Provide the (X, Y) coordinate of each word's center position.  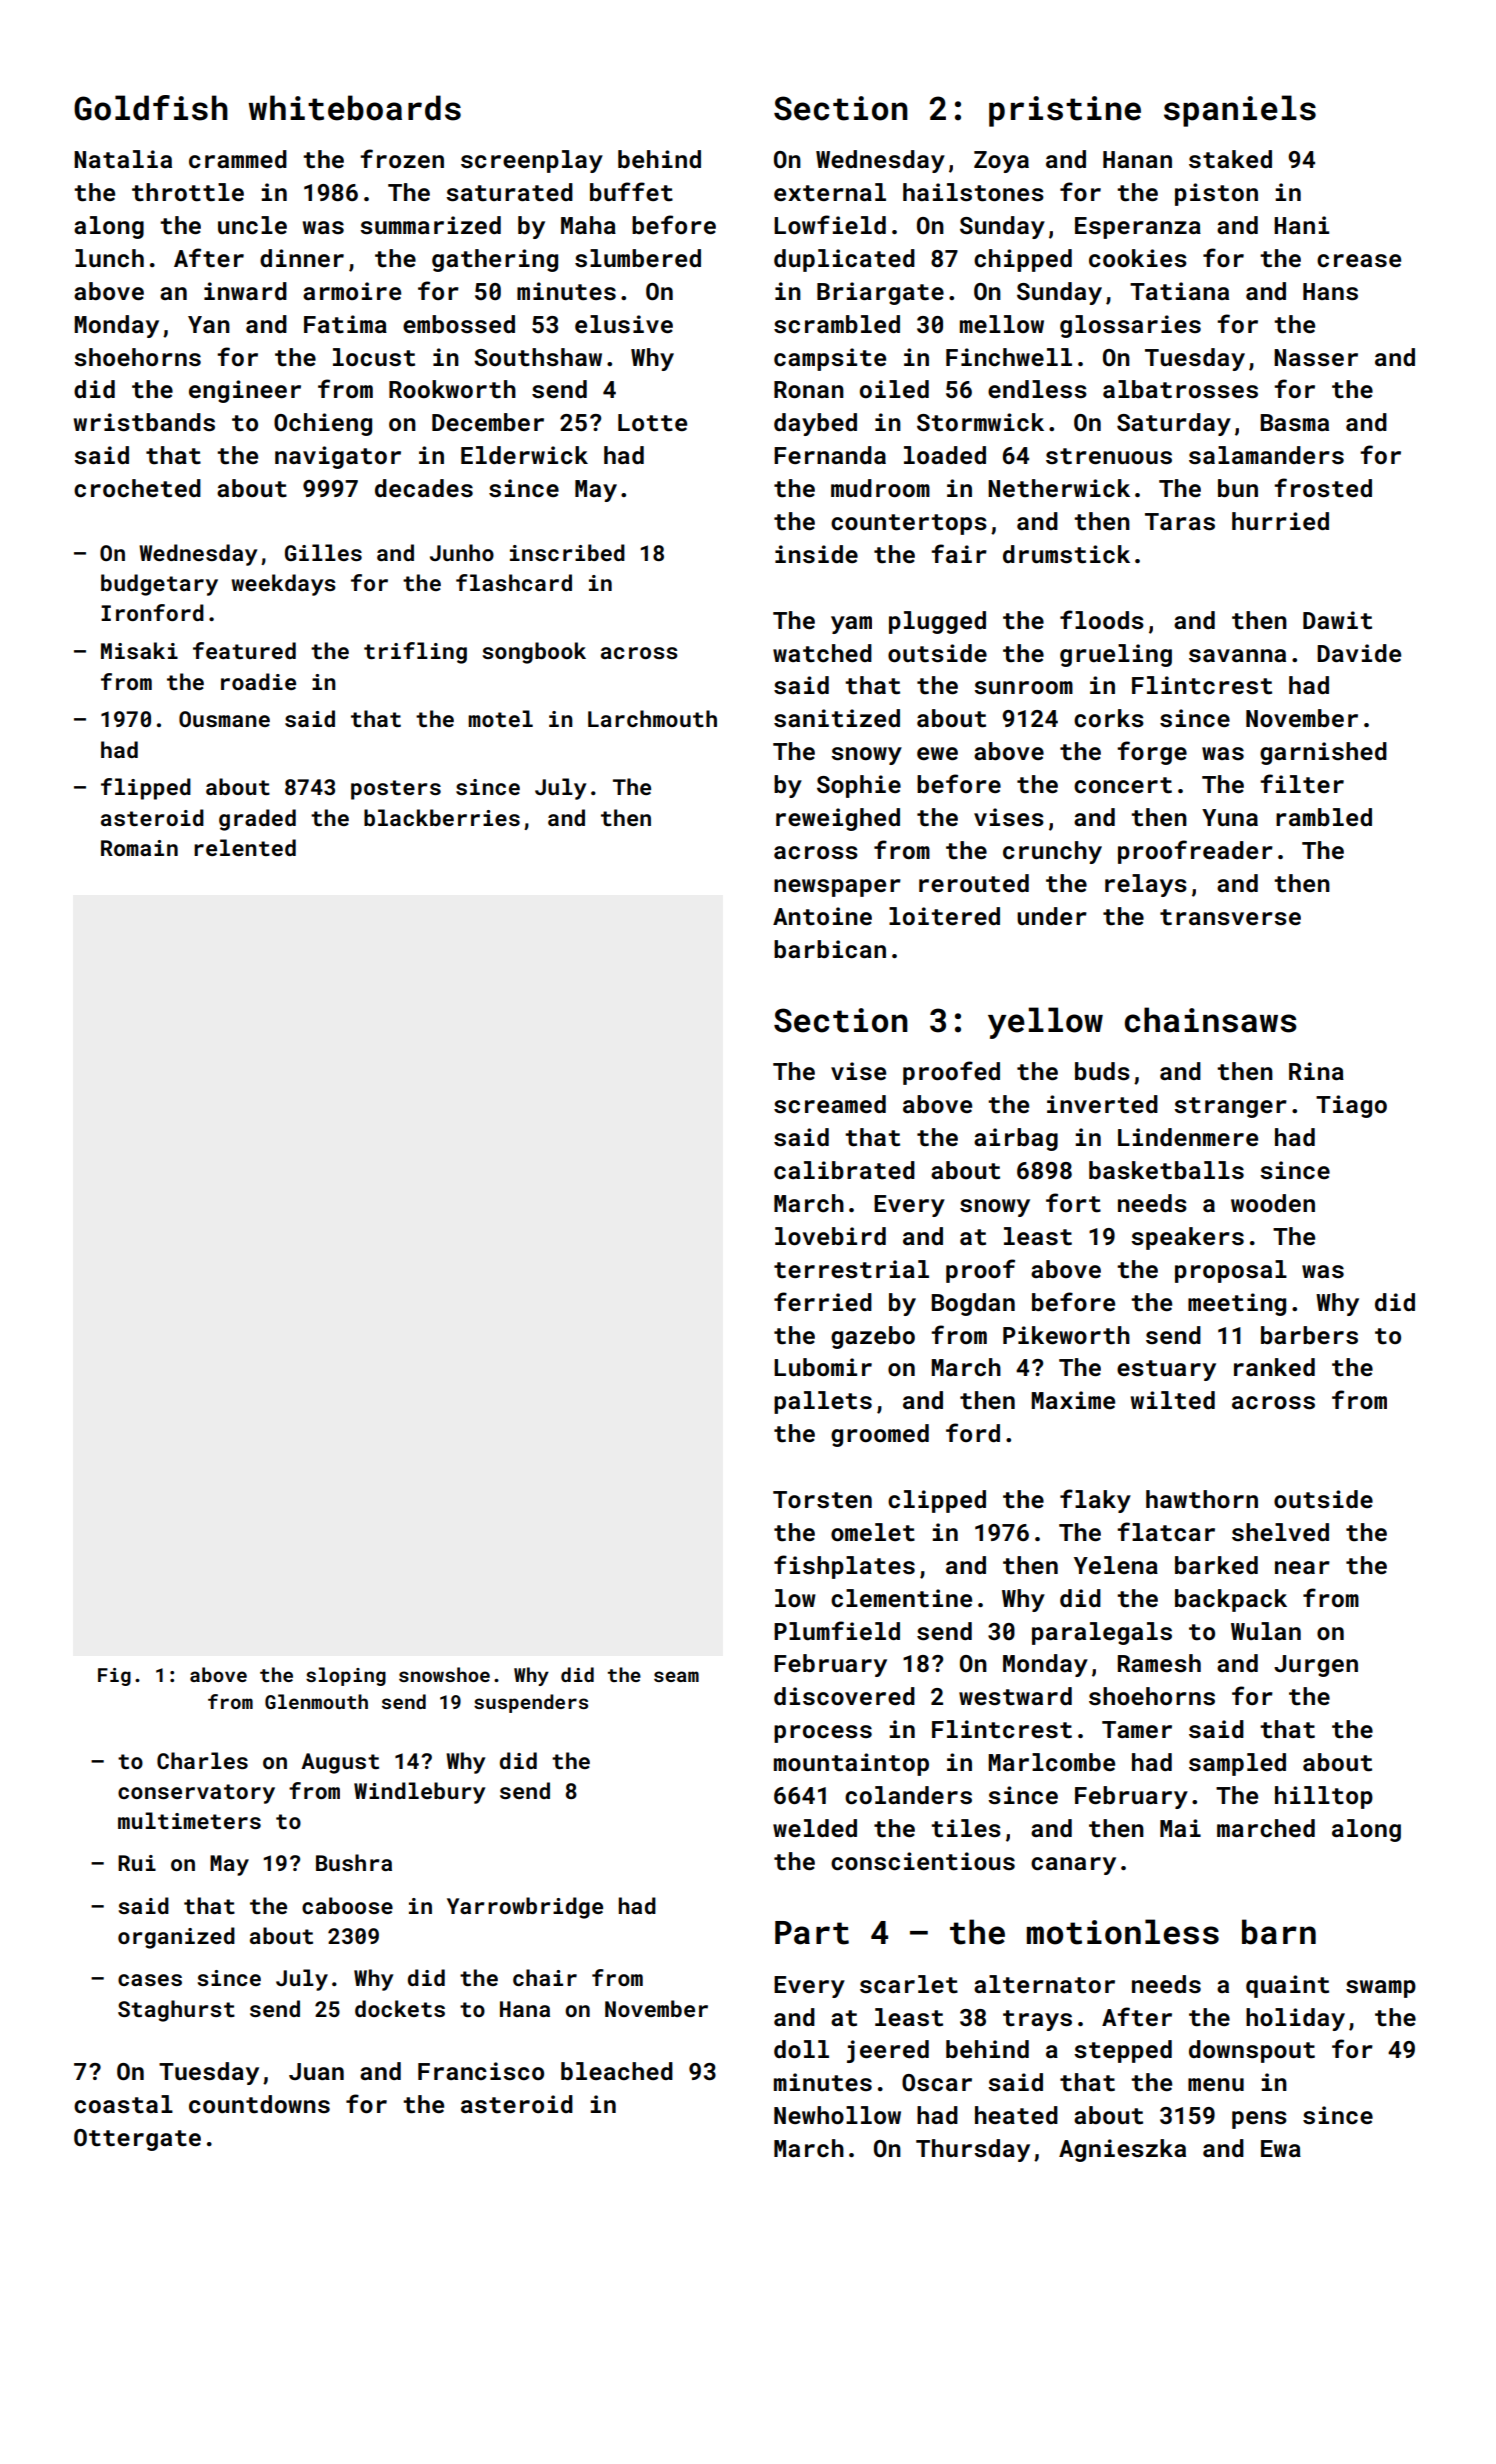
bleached (617, 2071)
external (830, 192)
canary (1073, 1866)
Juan (316, 2071)
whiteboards (355, 108)
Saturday (1174, 424)
